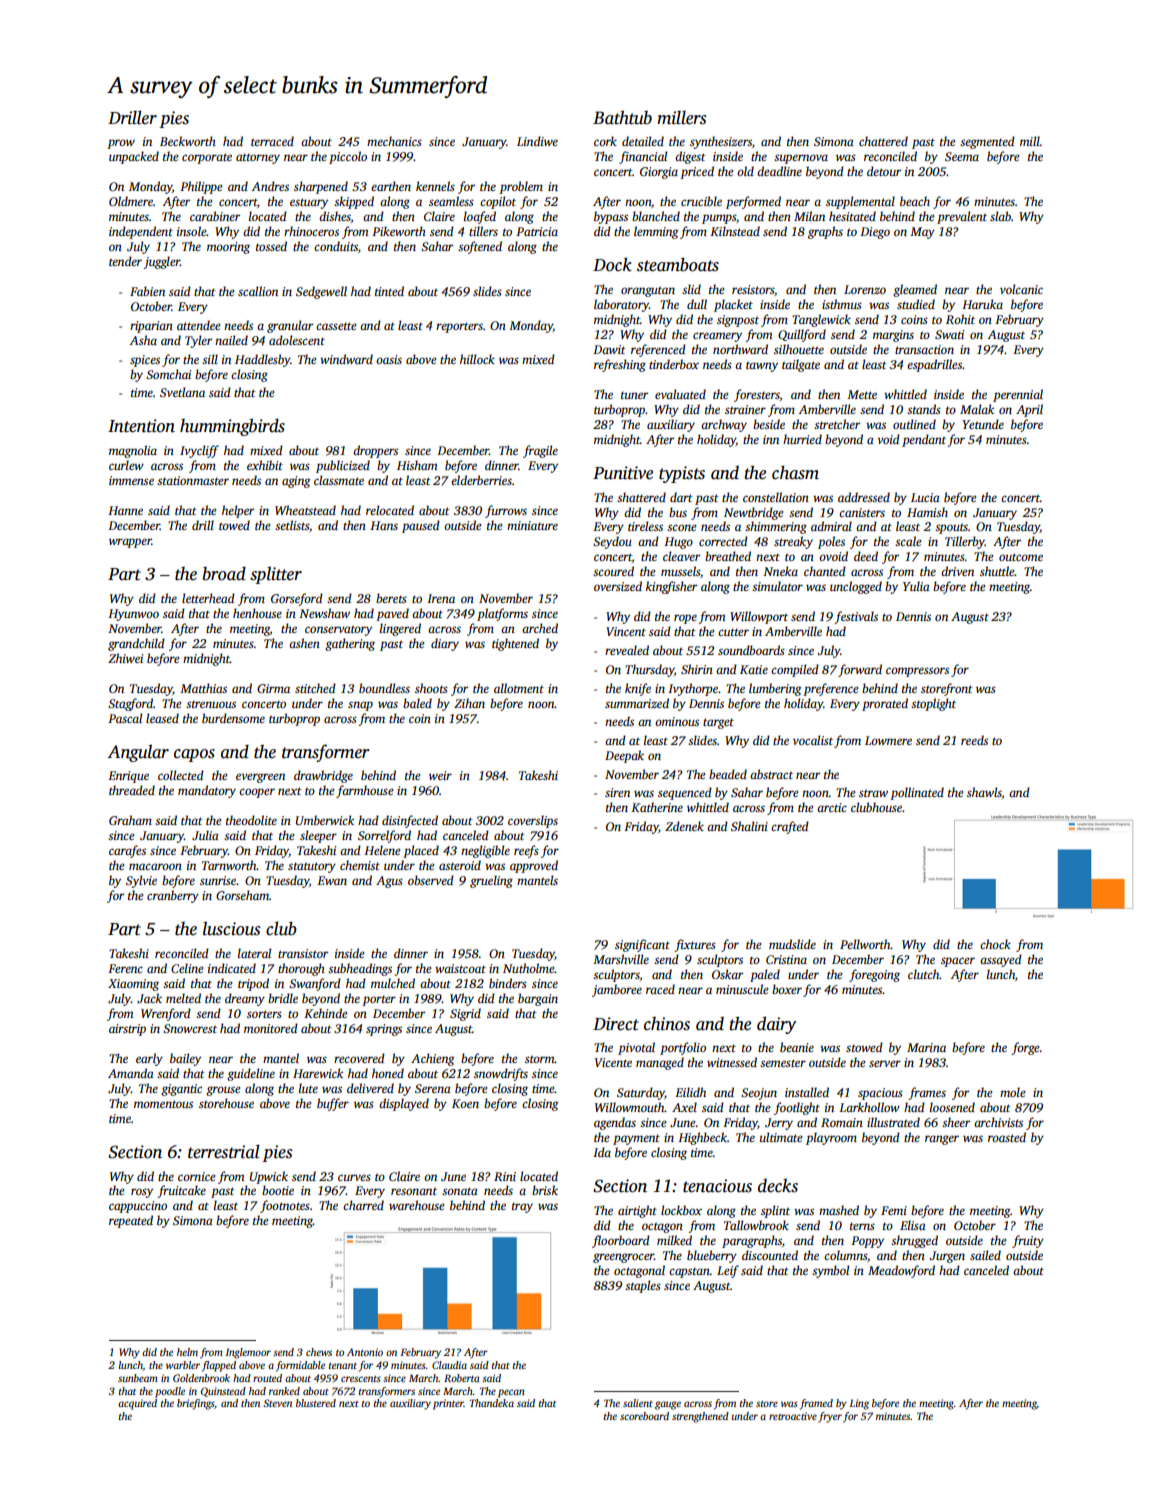 Image resolution: width=1152 pixels, height=1490 pixels. Describe the element at coordinates (638, 1403) in the page. I see `salient` at that location.
